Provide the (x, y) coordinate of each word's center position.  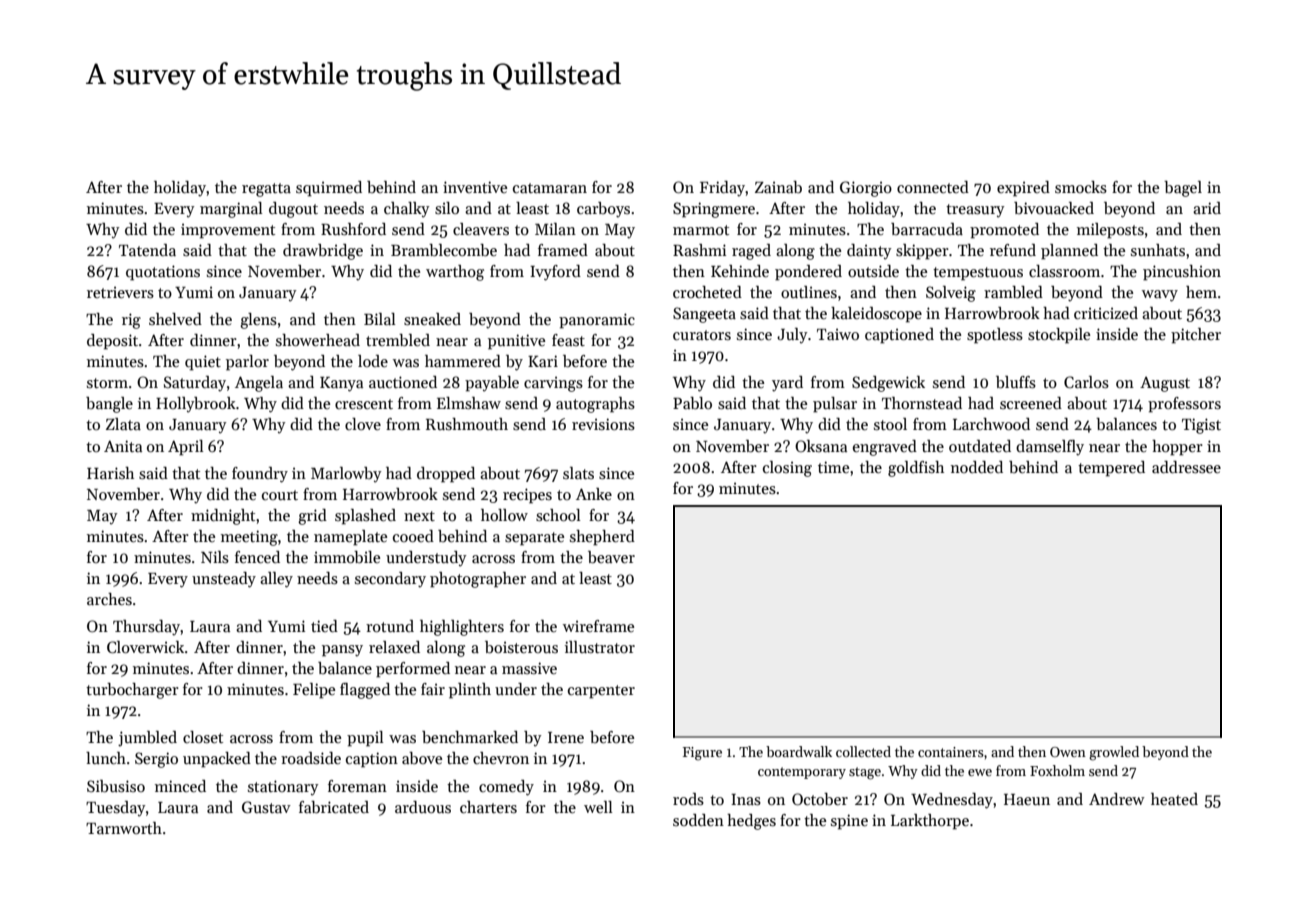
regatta (266, 190)
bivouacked (1054, 208)
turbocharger (132, 691)
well (598, 807)
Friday (723, 189)
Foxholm (1057, 770)
